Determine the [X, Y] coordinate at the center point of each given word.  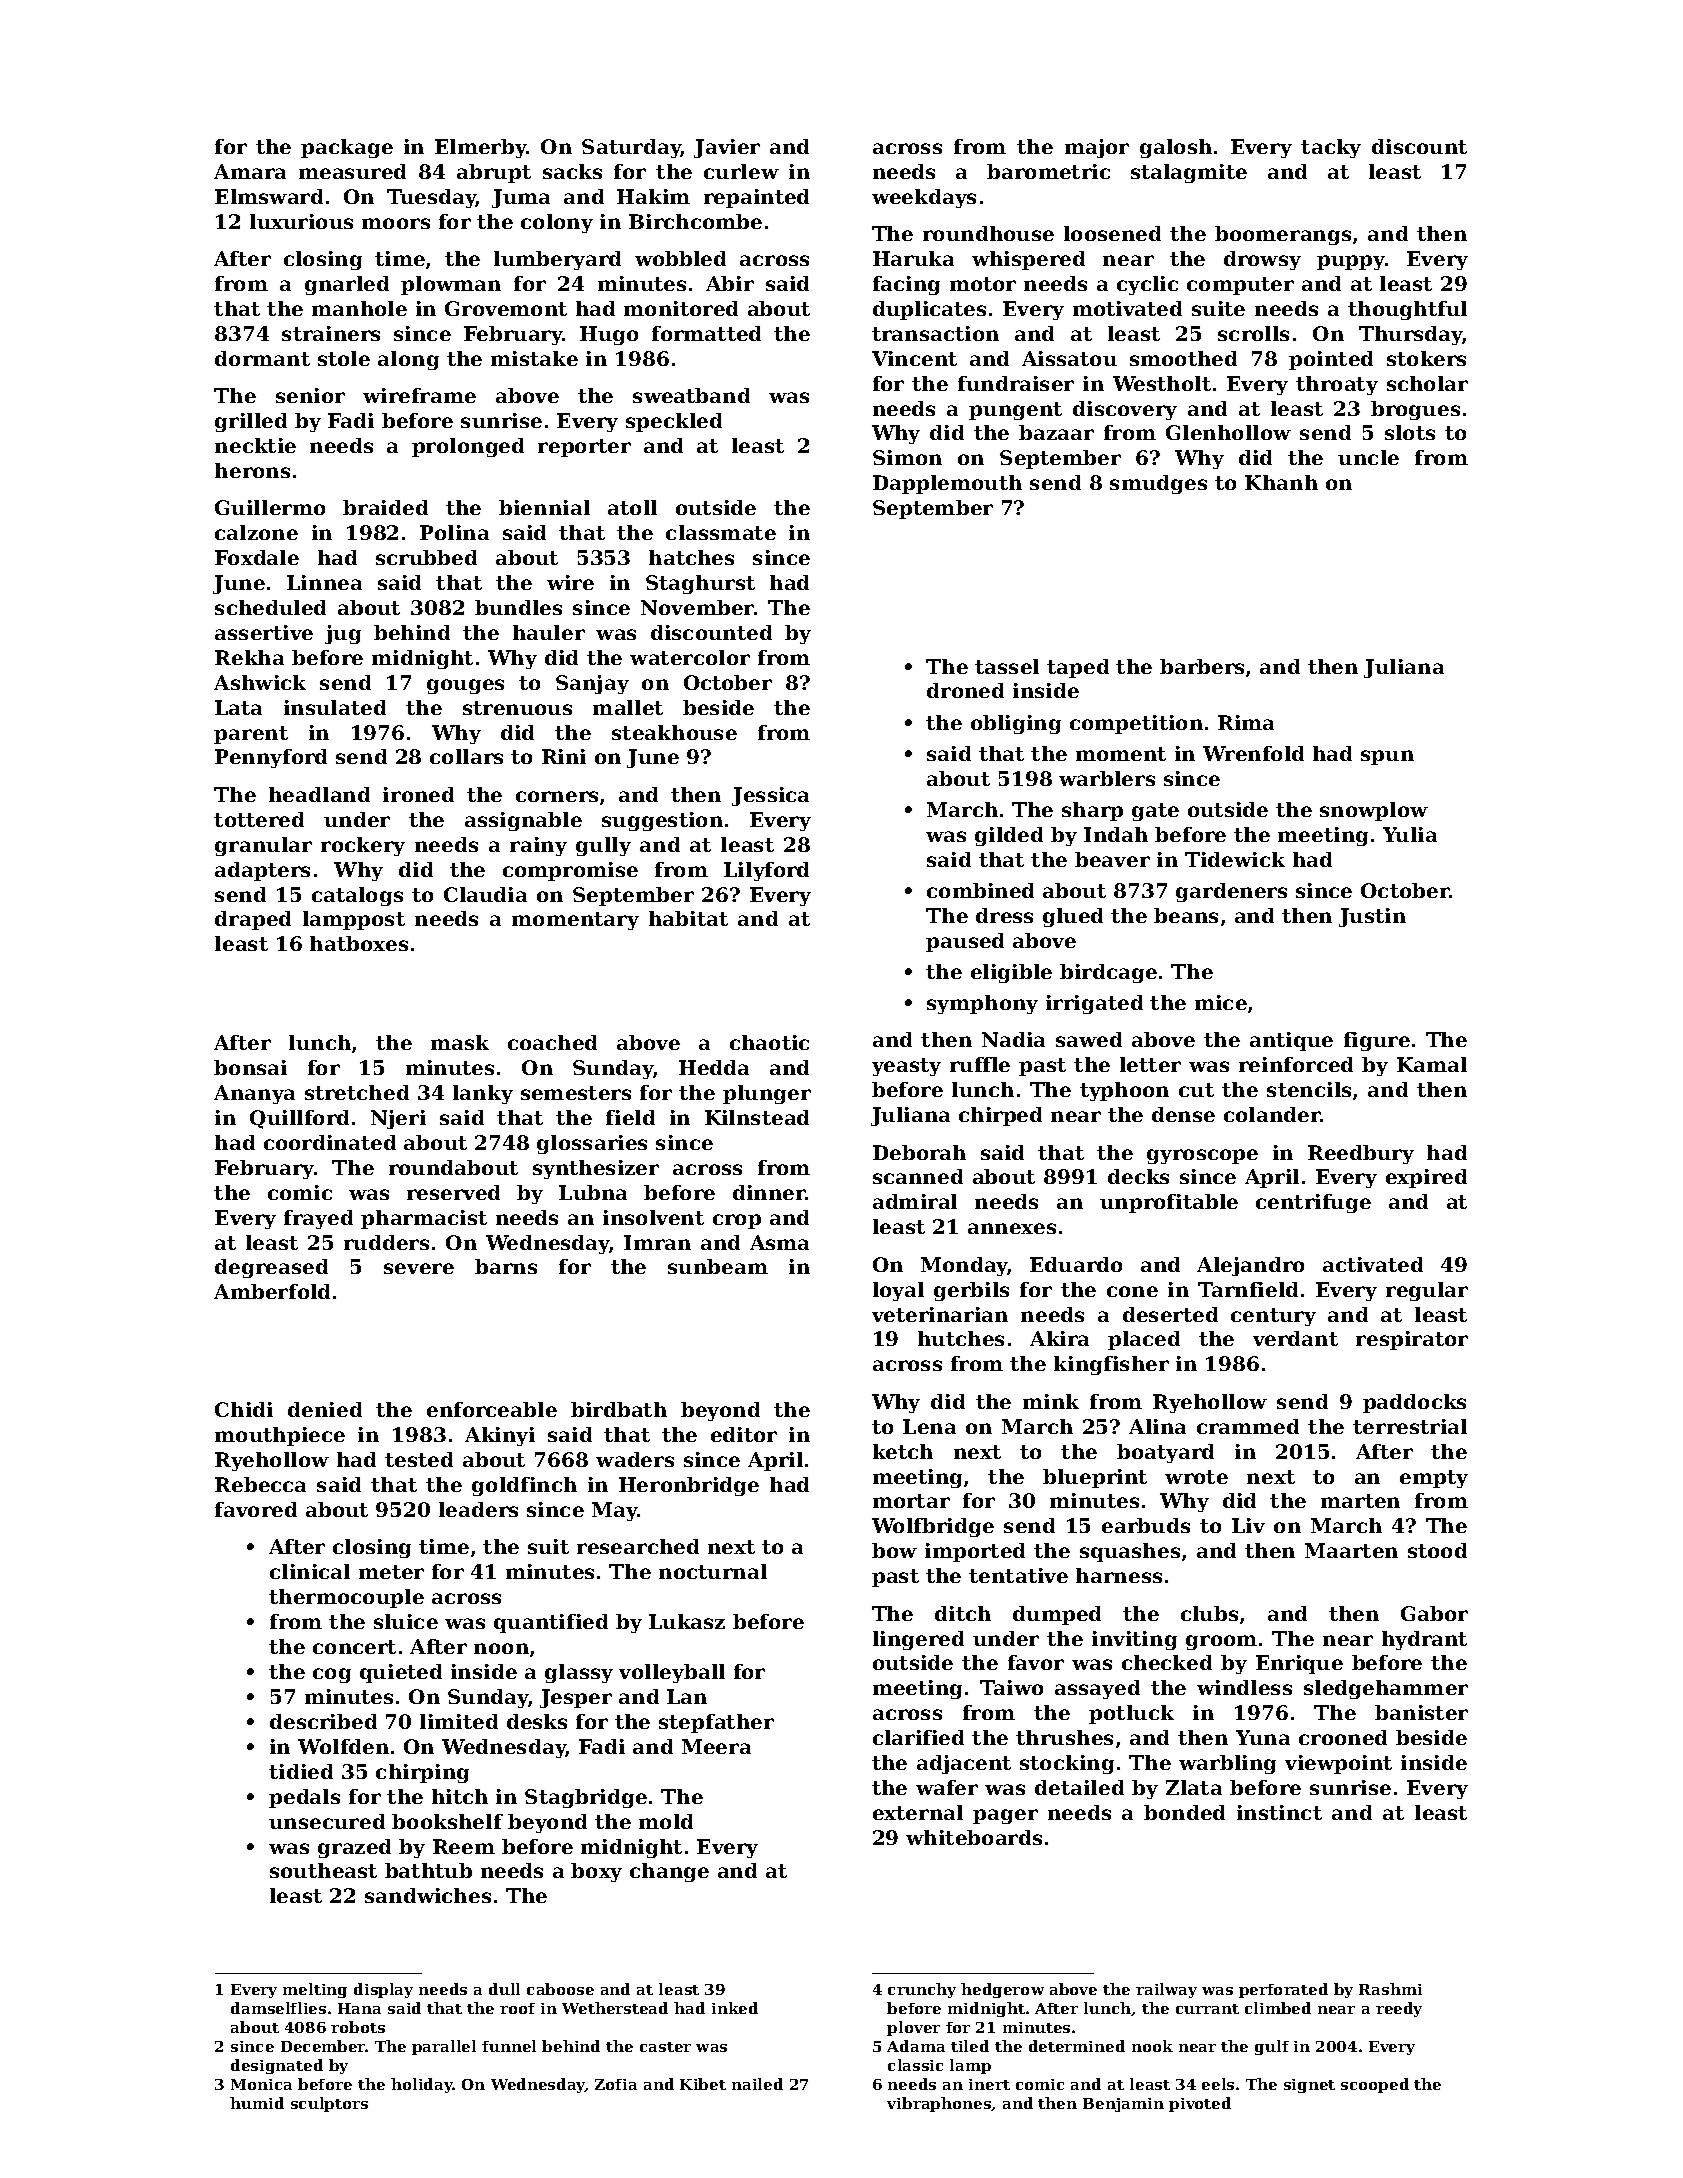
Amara [250, 171]
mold [666, 1821]
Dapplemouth [947, 484]
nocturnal [713, 1571]
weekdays [924, 198]
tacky [1331, 148]
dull [504, 1989]
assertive [264, 632]
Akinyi [500, 1436]
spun [1387, 757]
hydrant [1424, 1640]
